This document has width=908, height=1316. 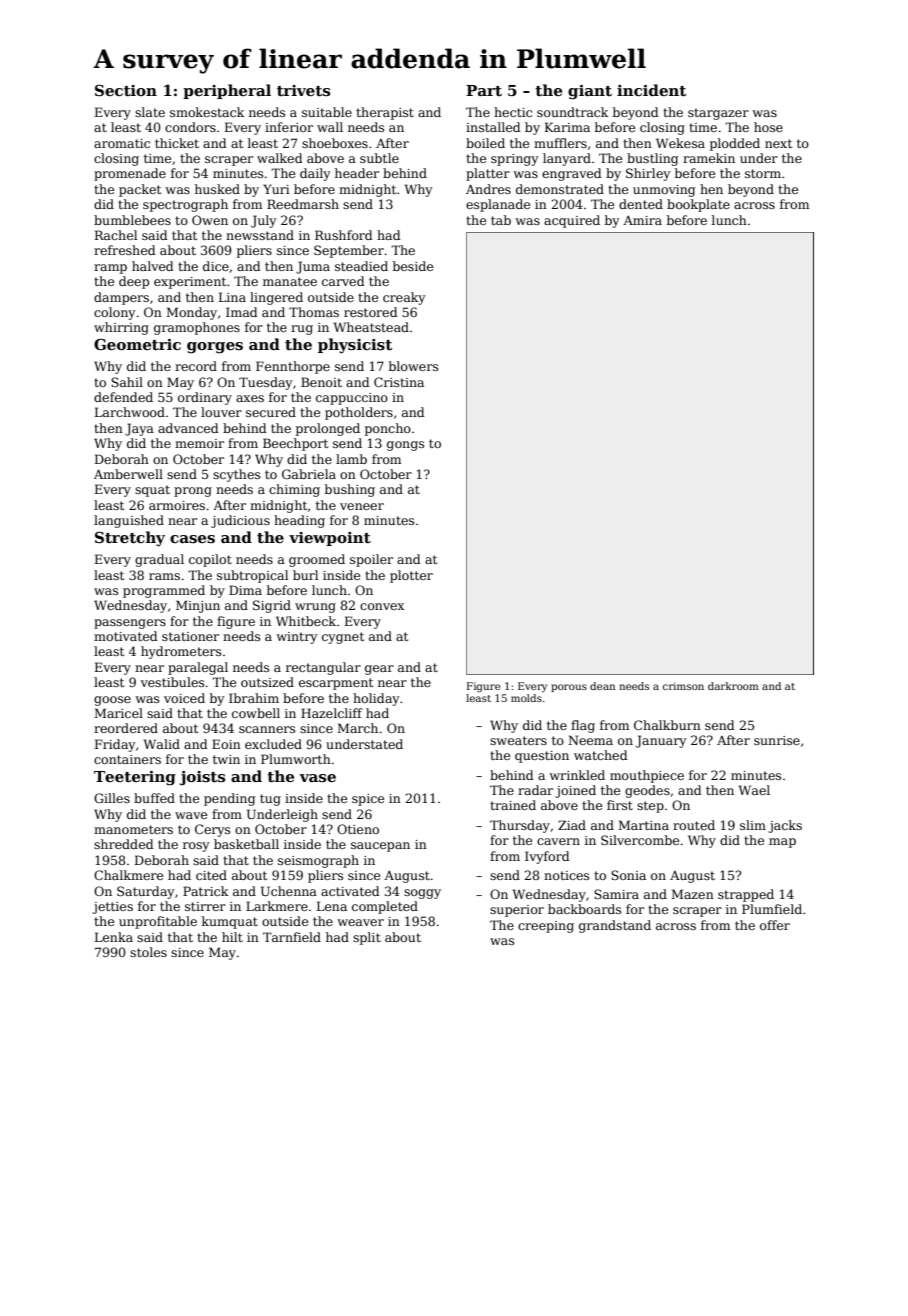 What do you see at coordinates (405, 446) in the document?
I see `gongs` at bounding box center [405, 446].
